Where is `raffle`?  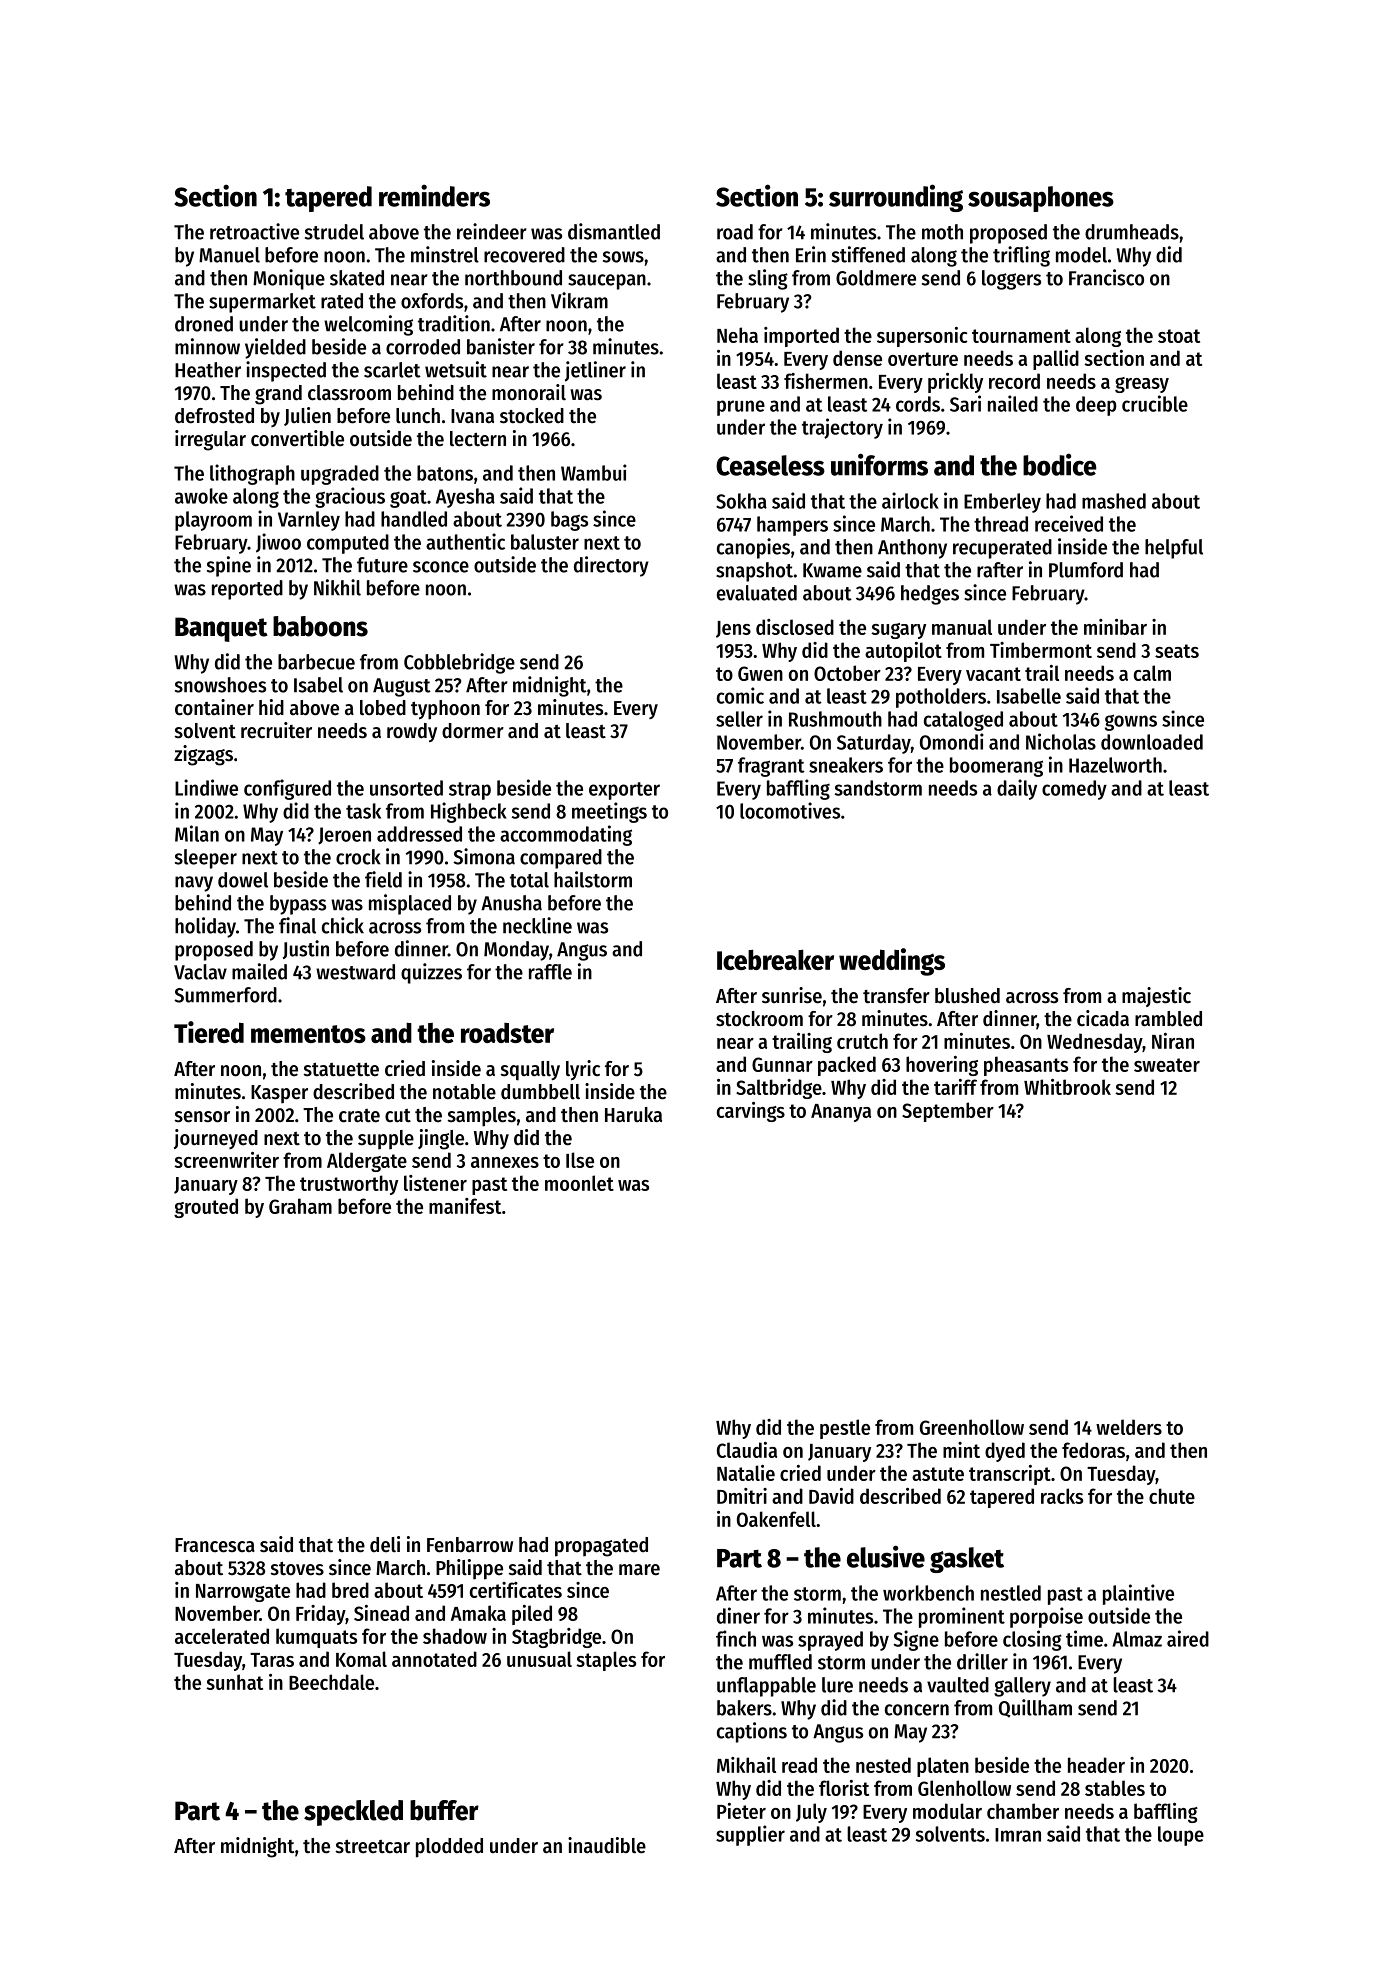 raffle is located at coordinates (550, 972).
